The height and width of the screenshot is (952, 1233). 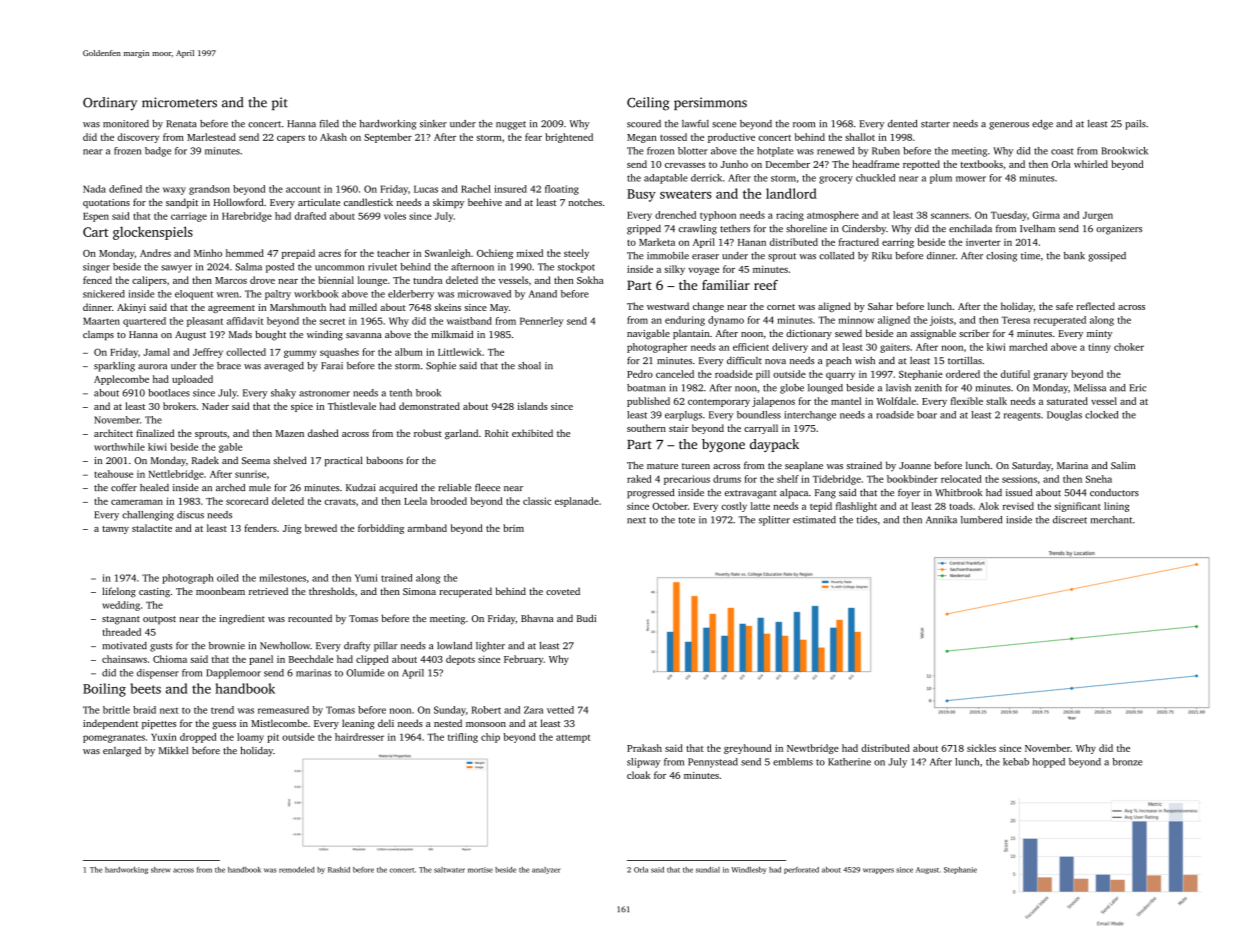 I want to click on Hanan, so click(x=752, y=242).
